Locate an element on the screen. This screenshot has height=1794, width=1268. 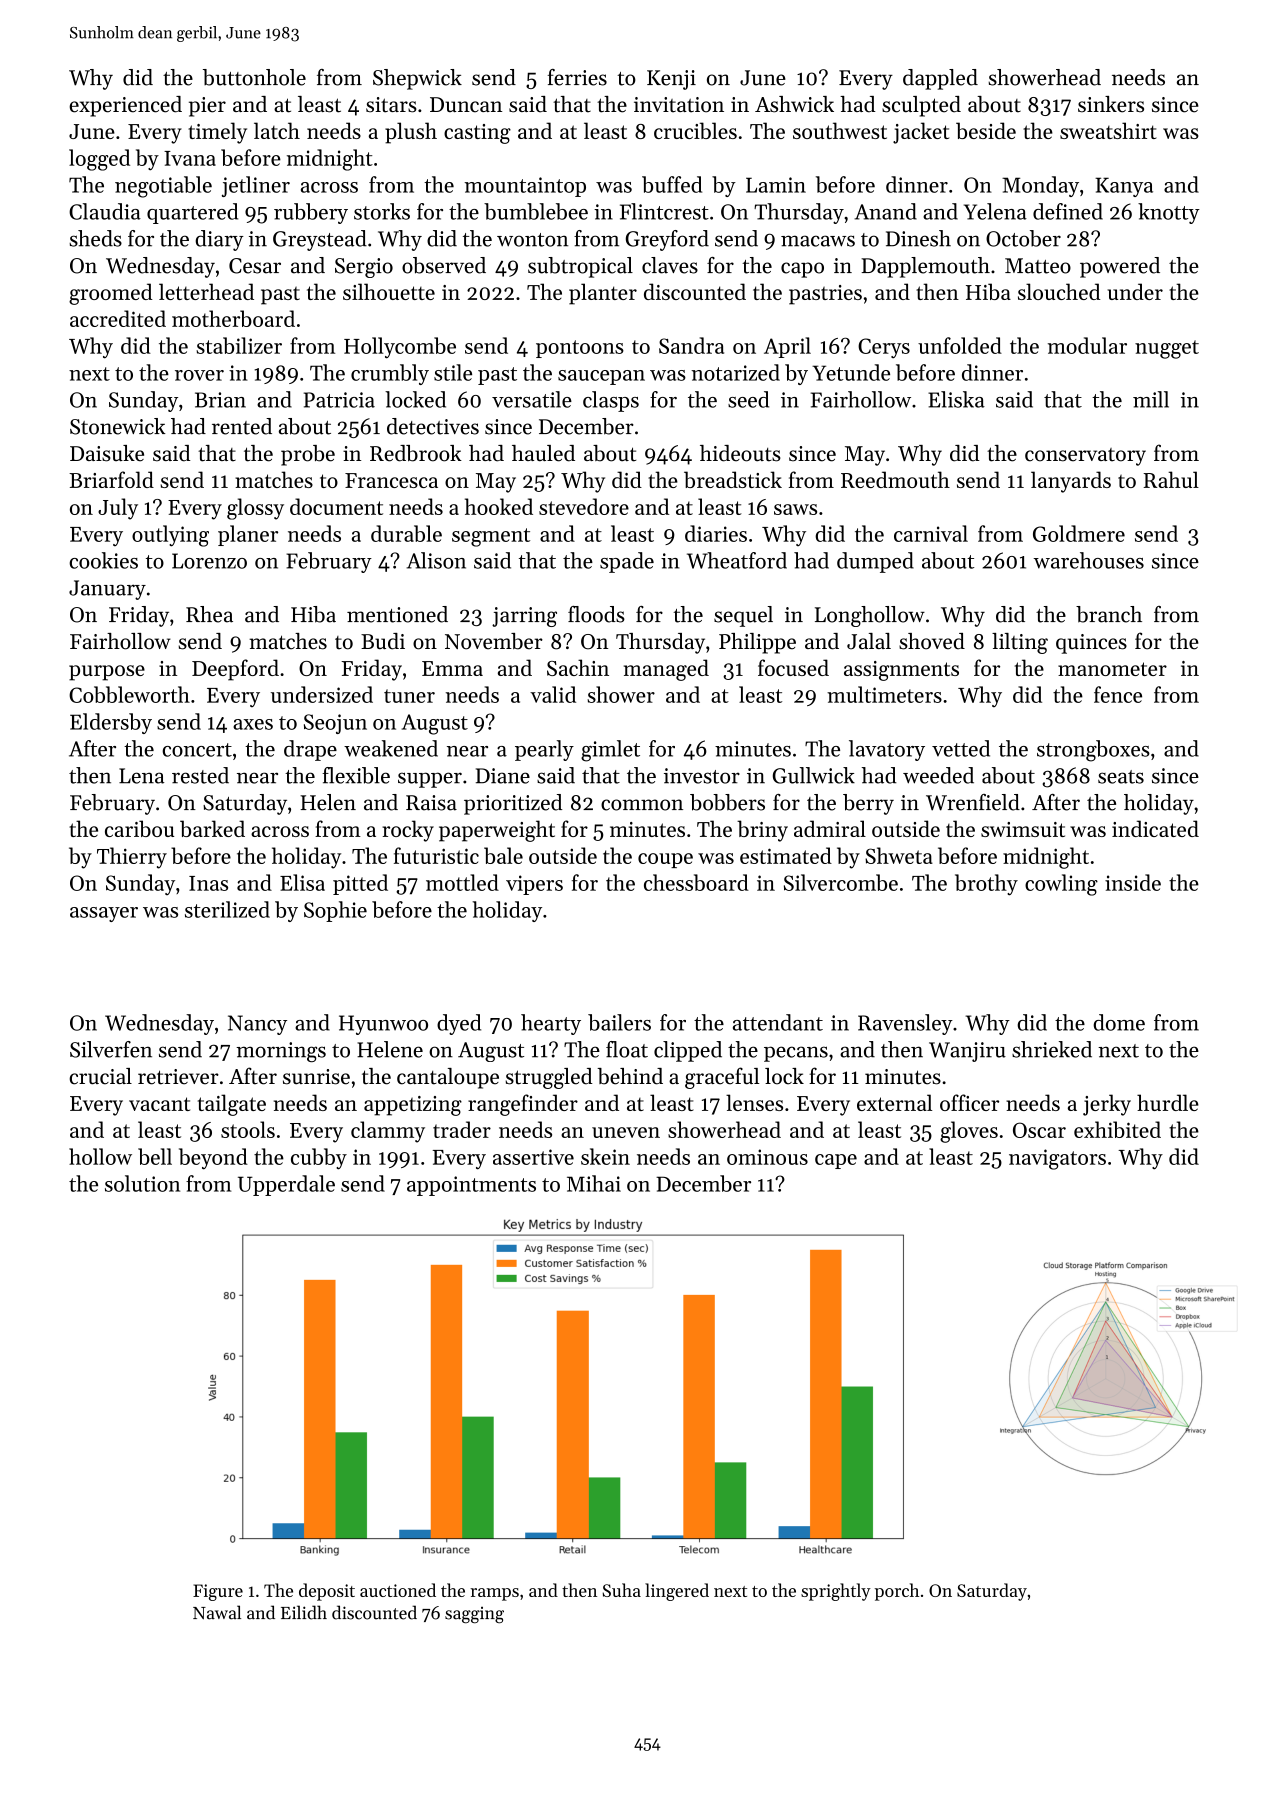
exhibited is located at coordinates (1117, 1129).
